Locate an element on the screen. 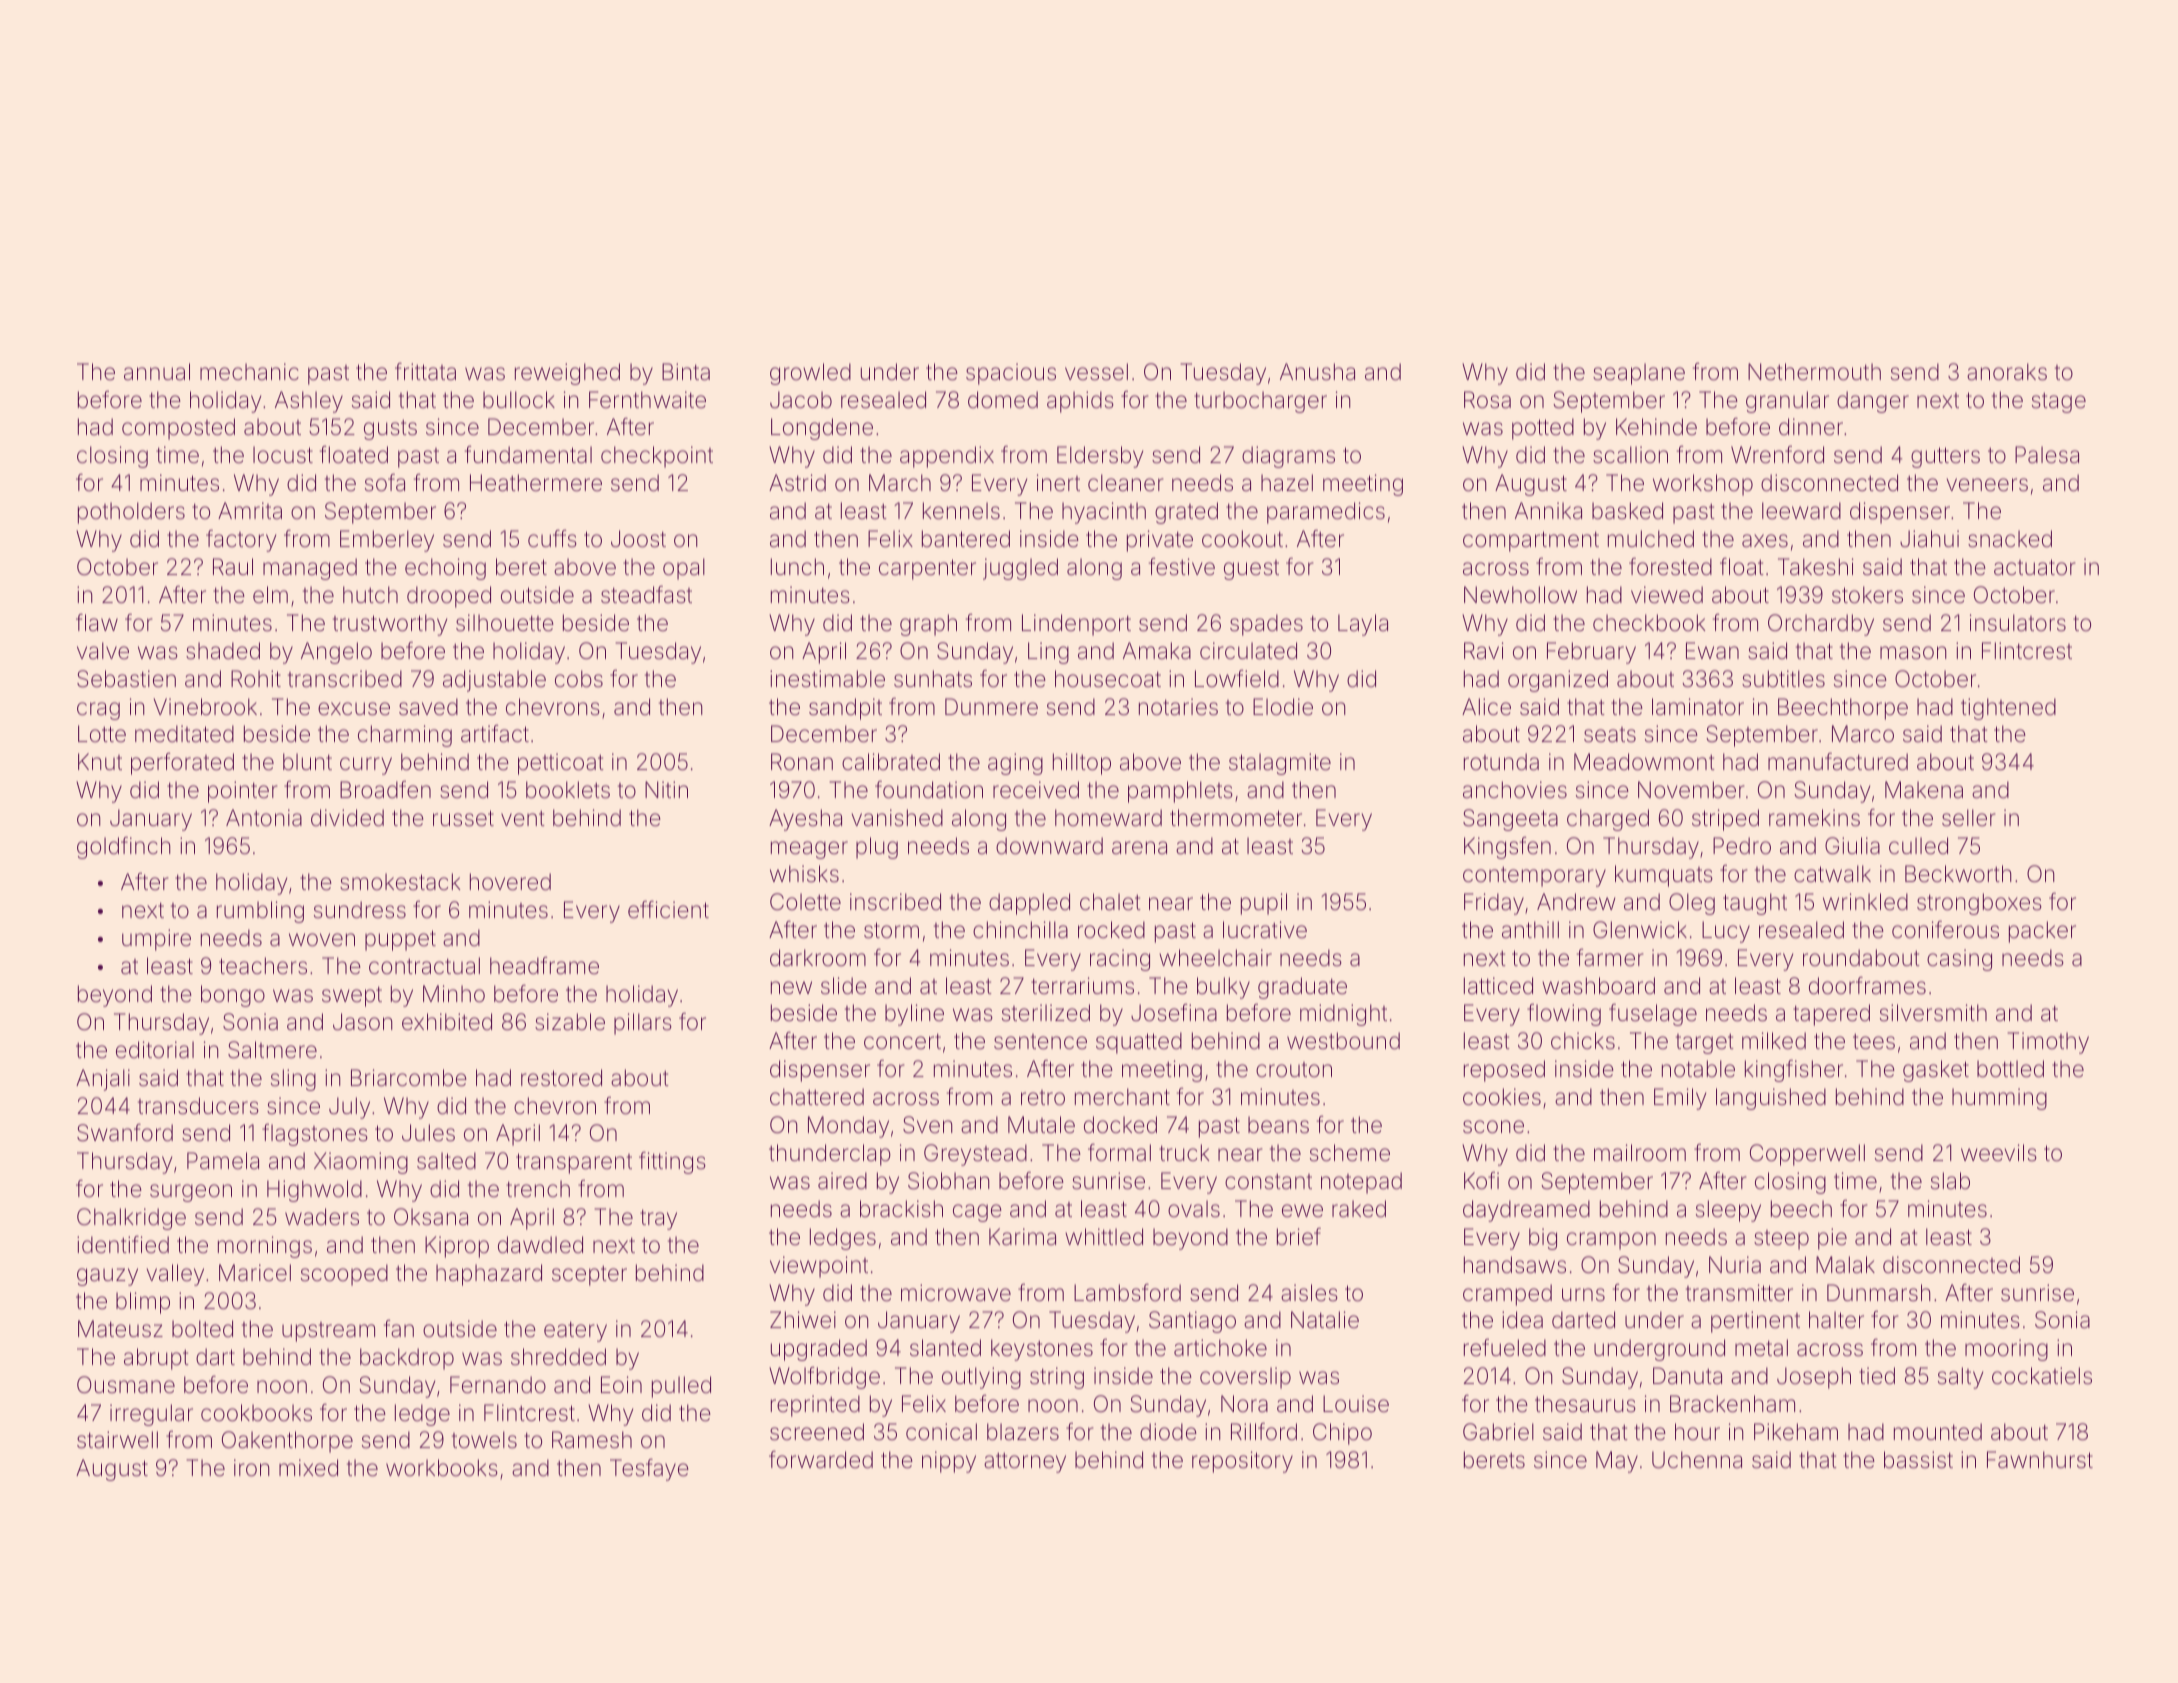 The width and height of the screenshot is (2178, 1683). frittata is located at coordinates (425, 372).
